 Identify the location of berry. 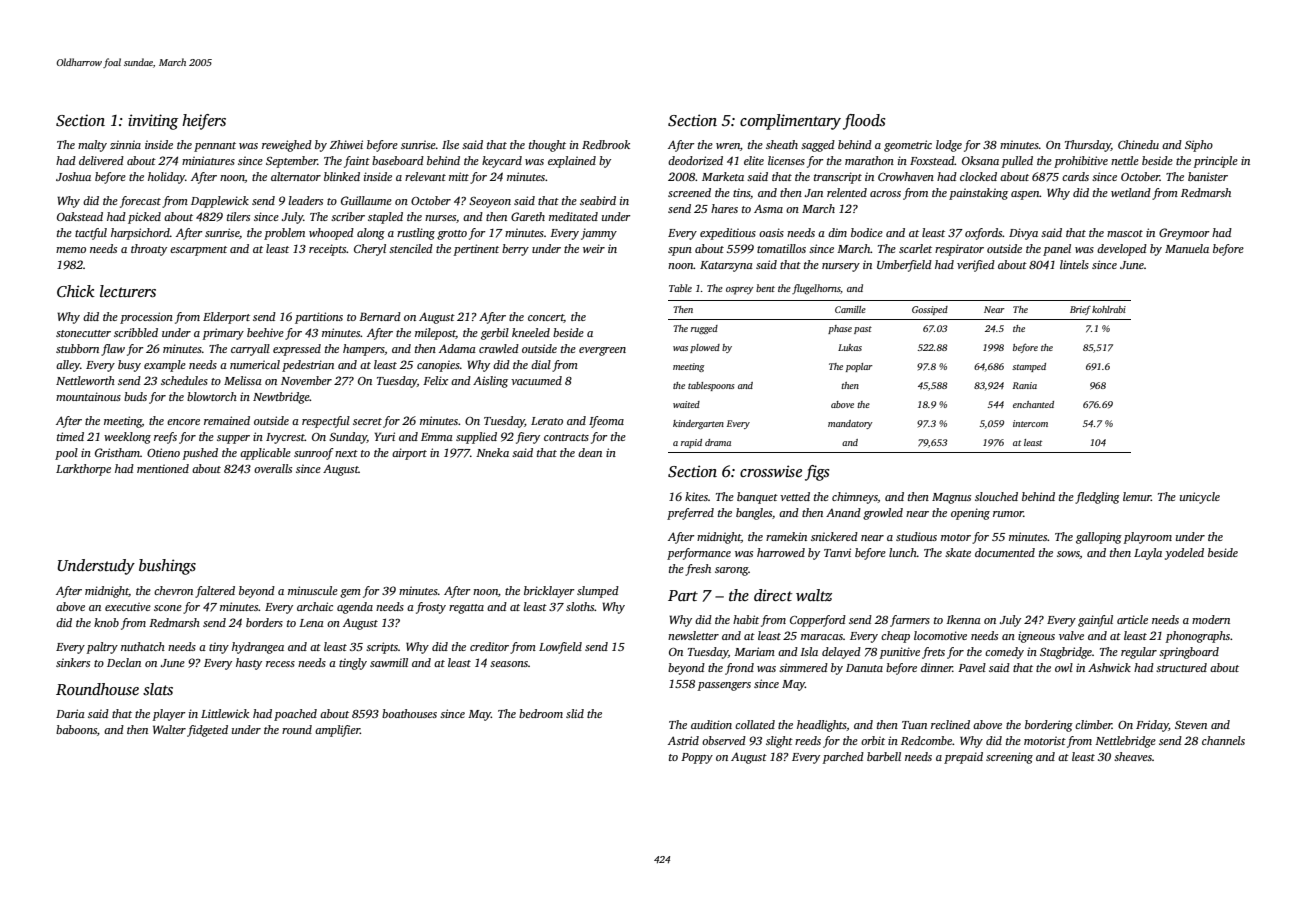
(515, 250).
